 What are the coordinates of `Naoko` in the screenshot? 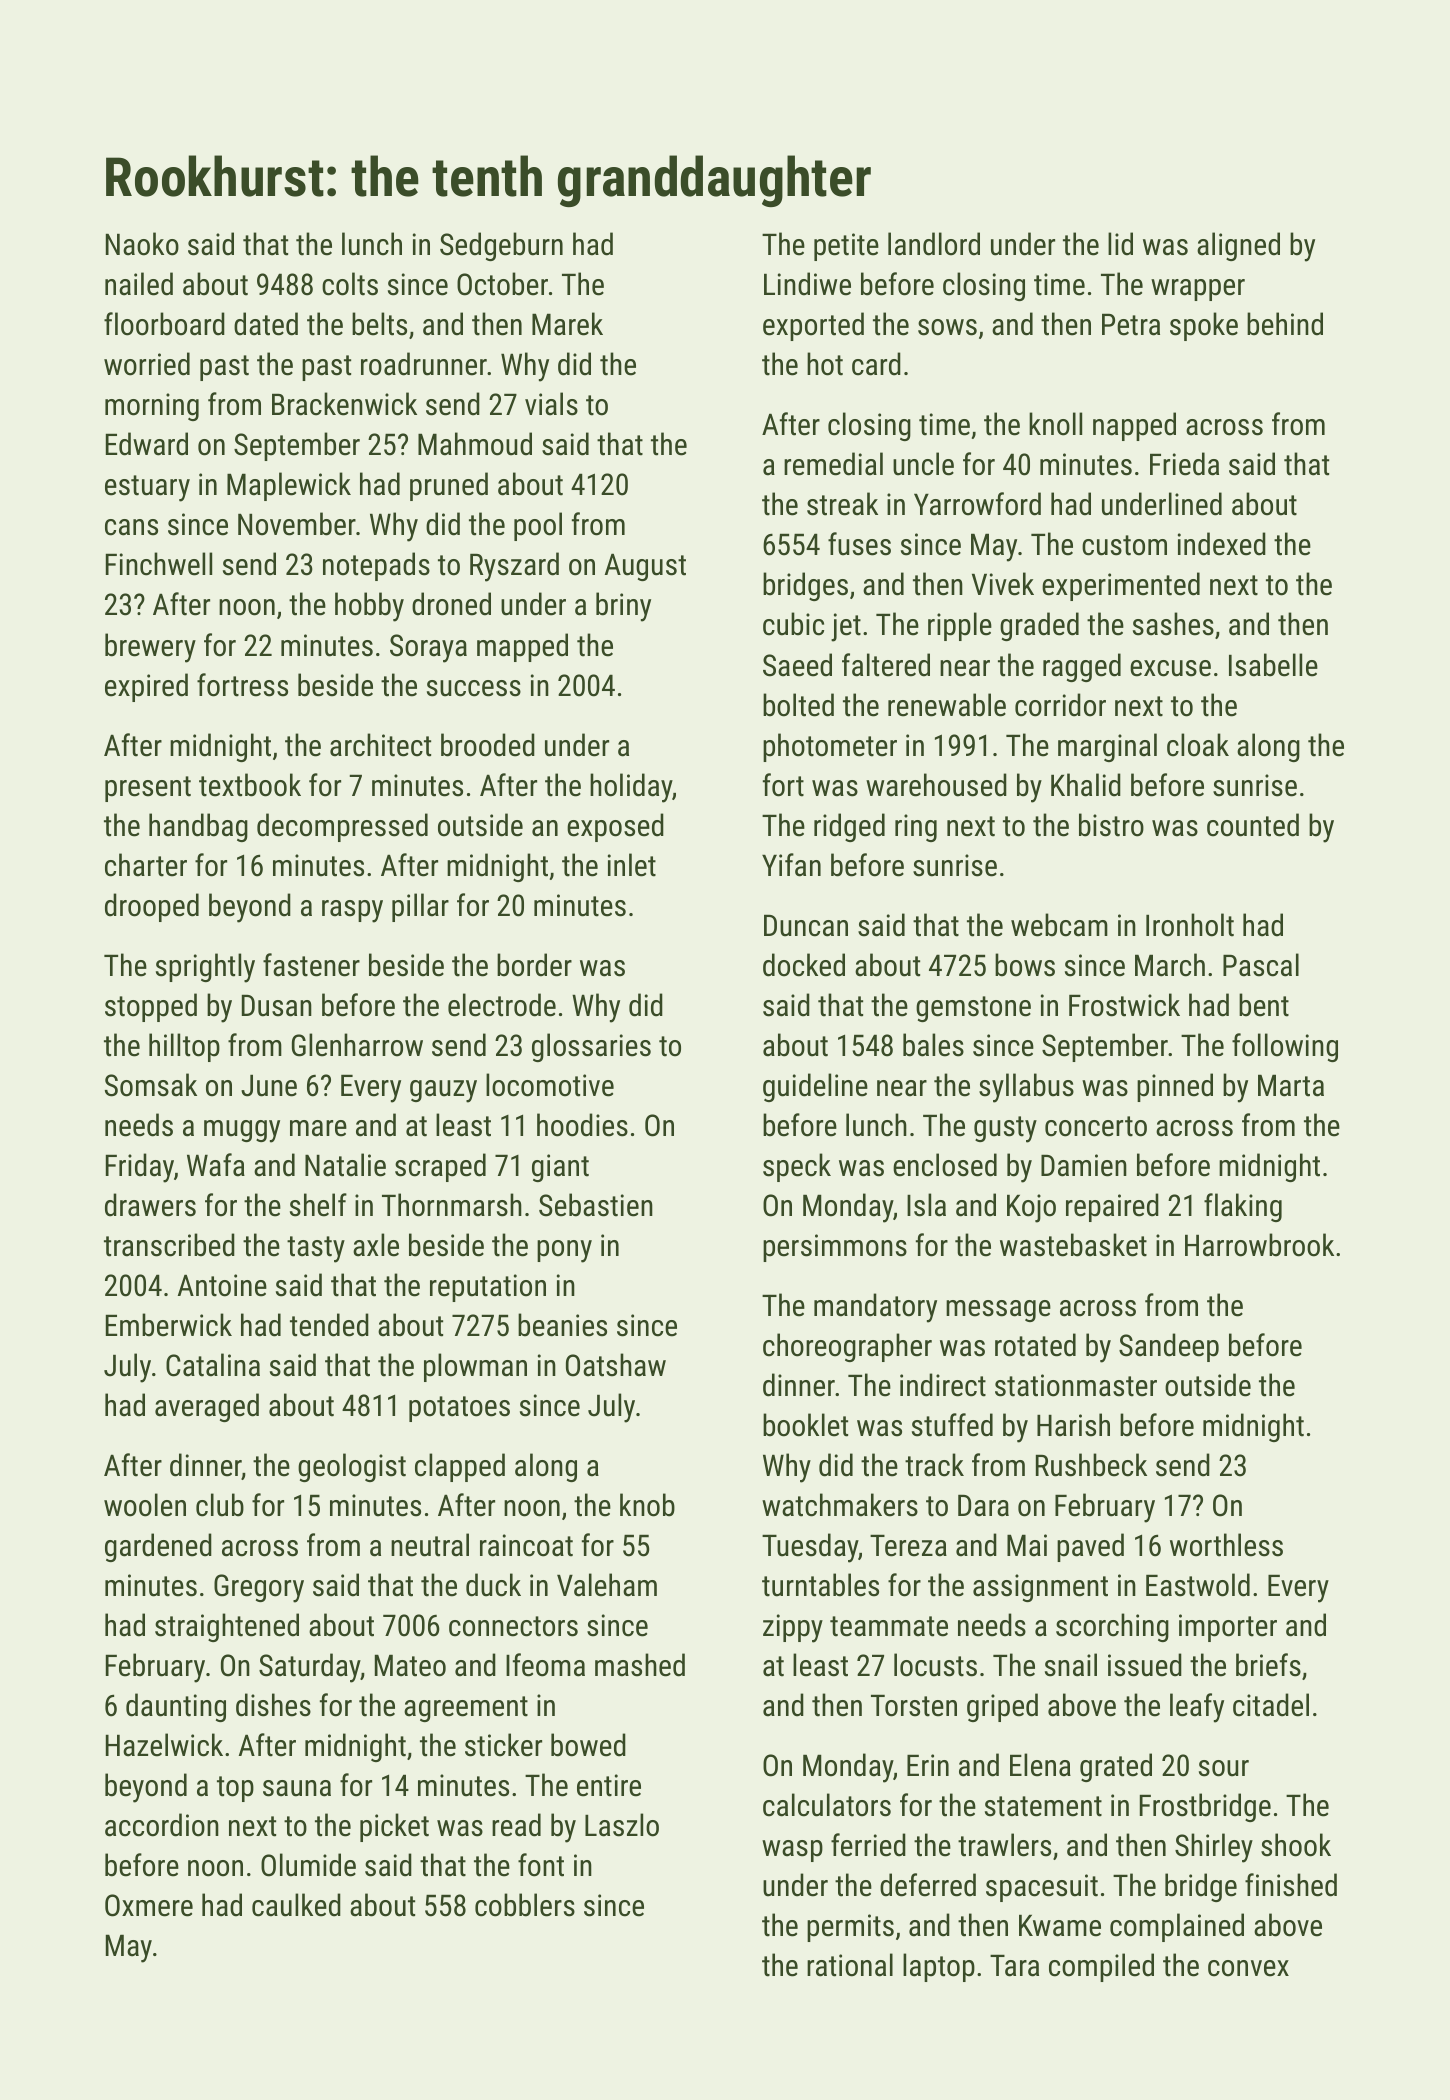 It's located at (142, 244).
